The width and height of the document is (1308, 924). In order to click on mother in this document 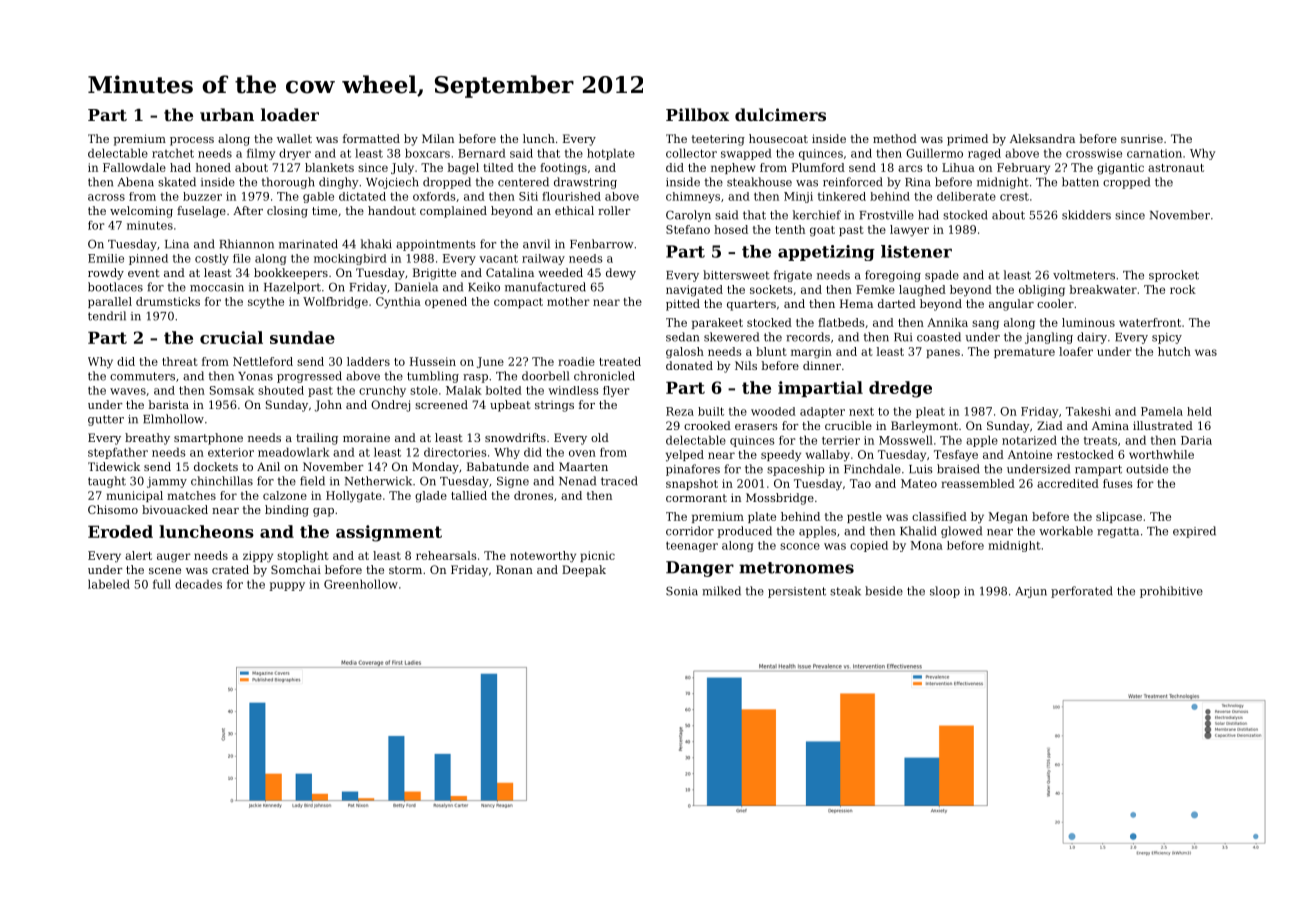, I will do `click(568, 301)`.
